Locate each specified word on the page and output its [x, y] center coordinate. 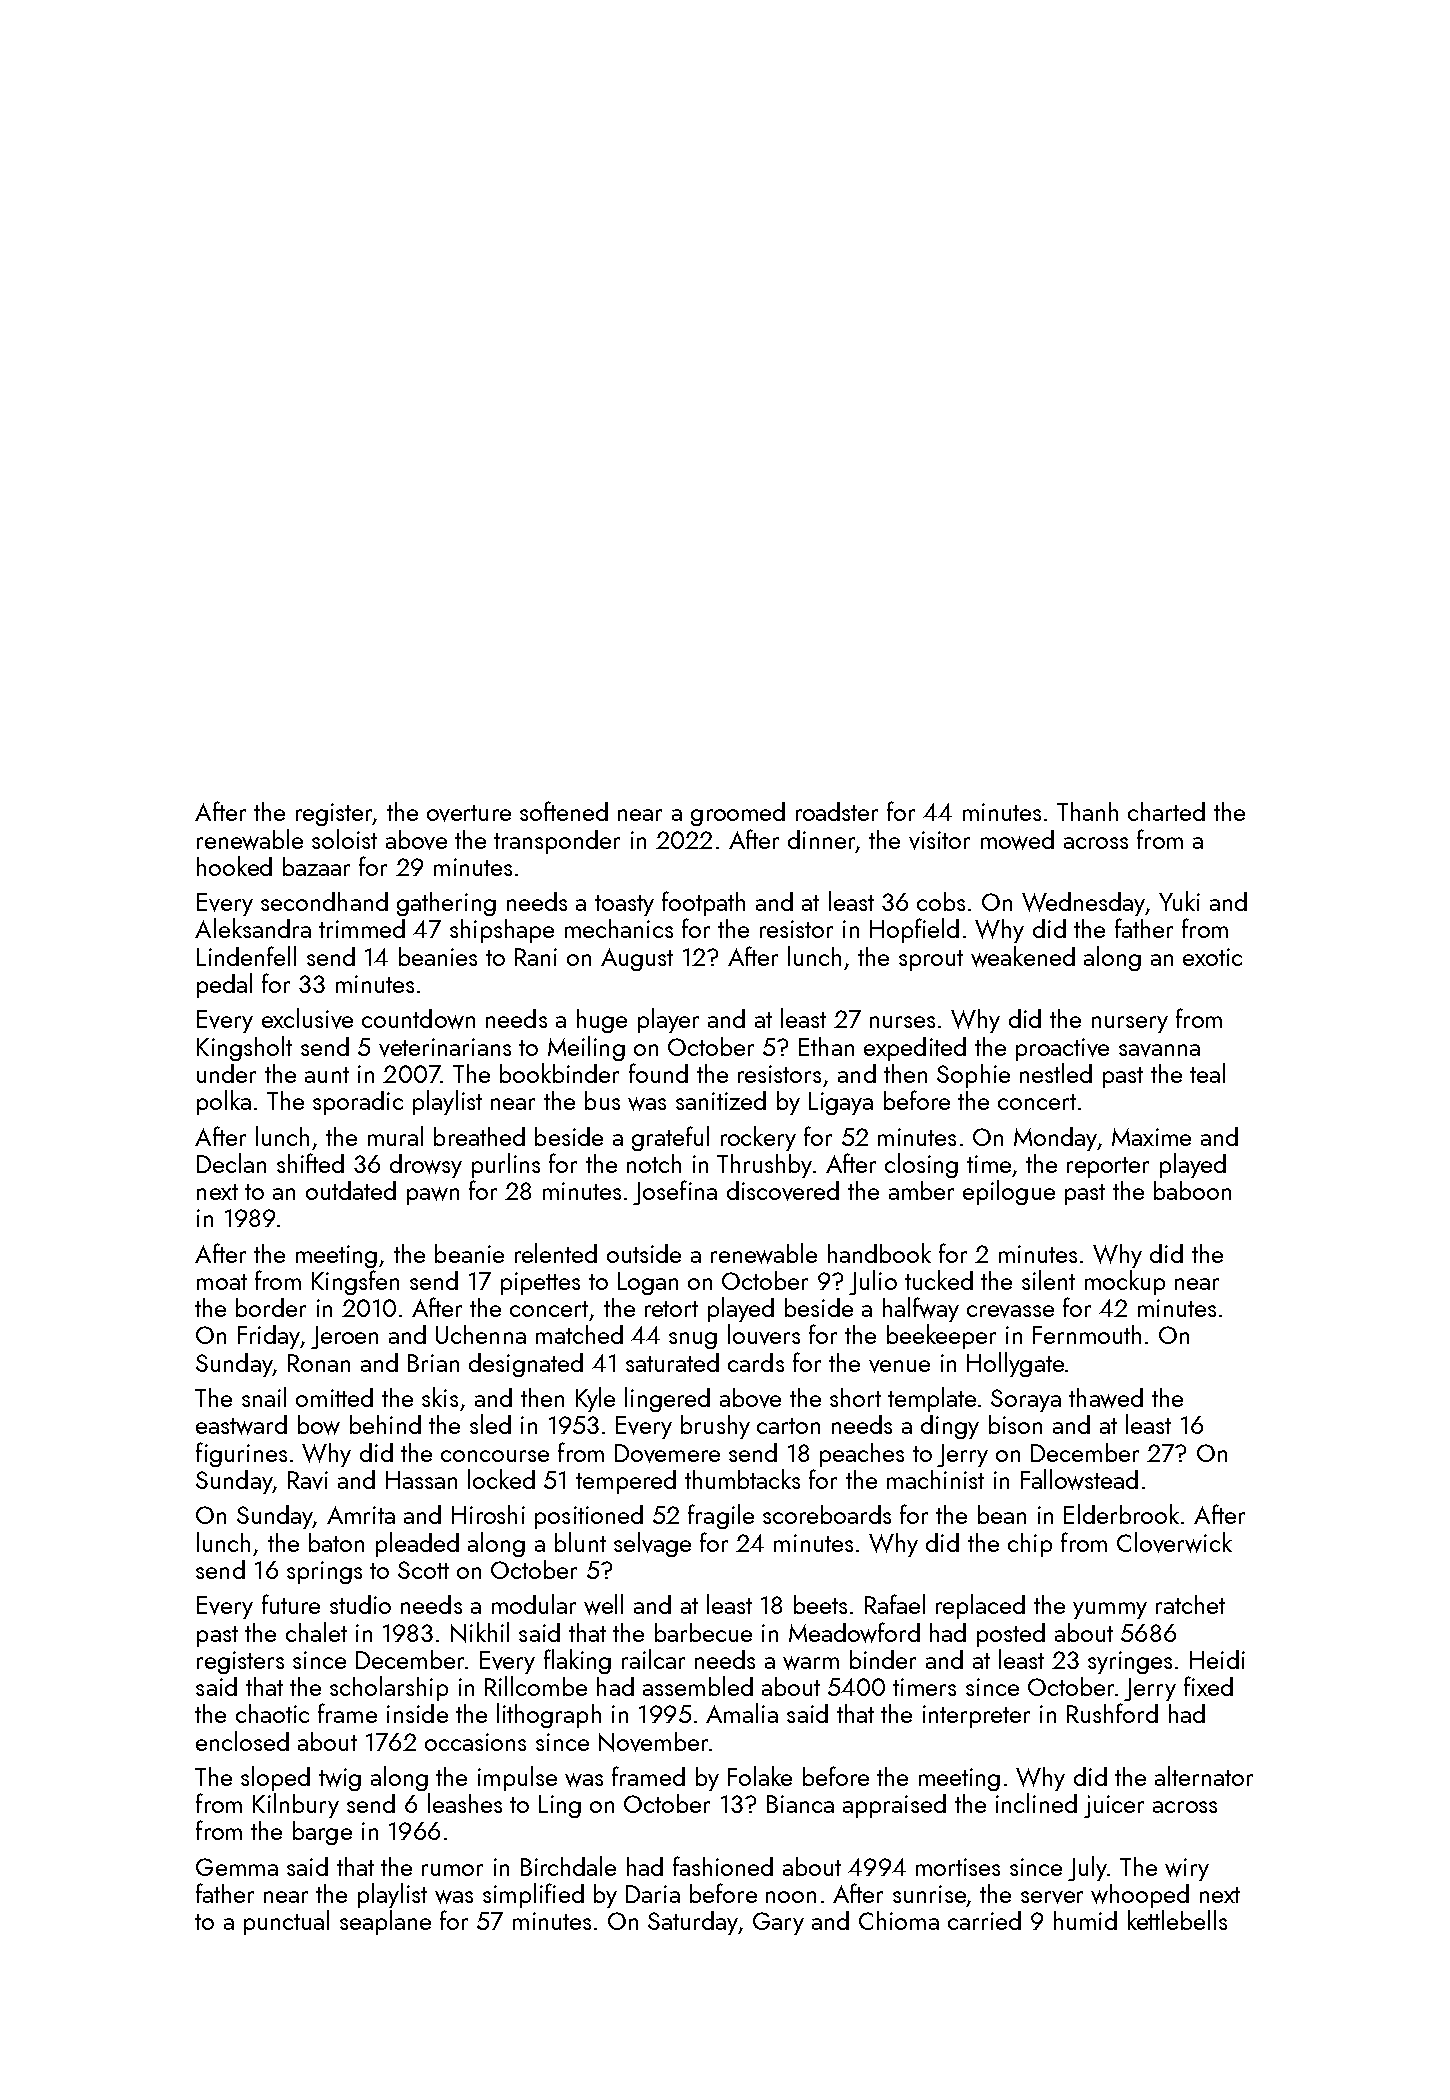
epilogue [1009, 1192]
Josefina [675, 1192]
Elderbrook [1121, 1514]
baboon [1192, 1190]
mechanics [619, 928]
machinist [935, 1479]
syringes [1130, 1662]
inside [417, 1713]
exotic [1212, 957]
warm [811, 1663]
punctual [286, 1922]
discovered [783, 1191]
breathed [479, 1136]
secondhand [324, 901]
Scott [423, 1570]
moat [222, 1282]
